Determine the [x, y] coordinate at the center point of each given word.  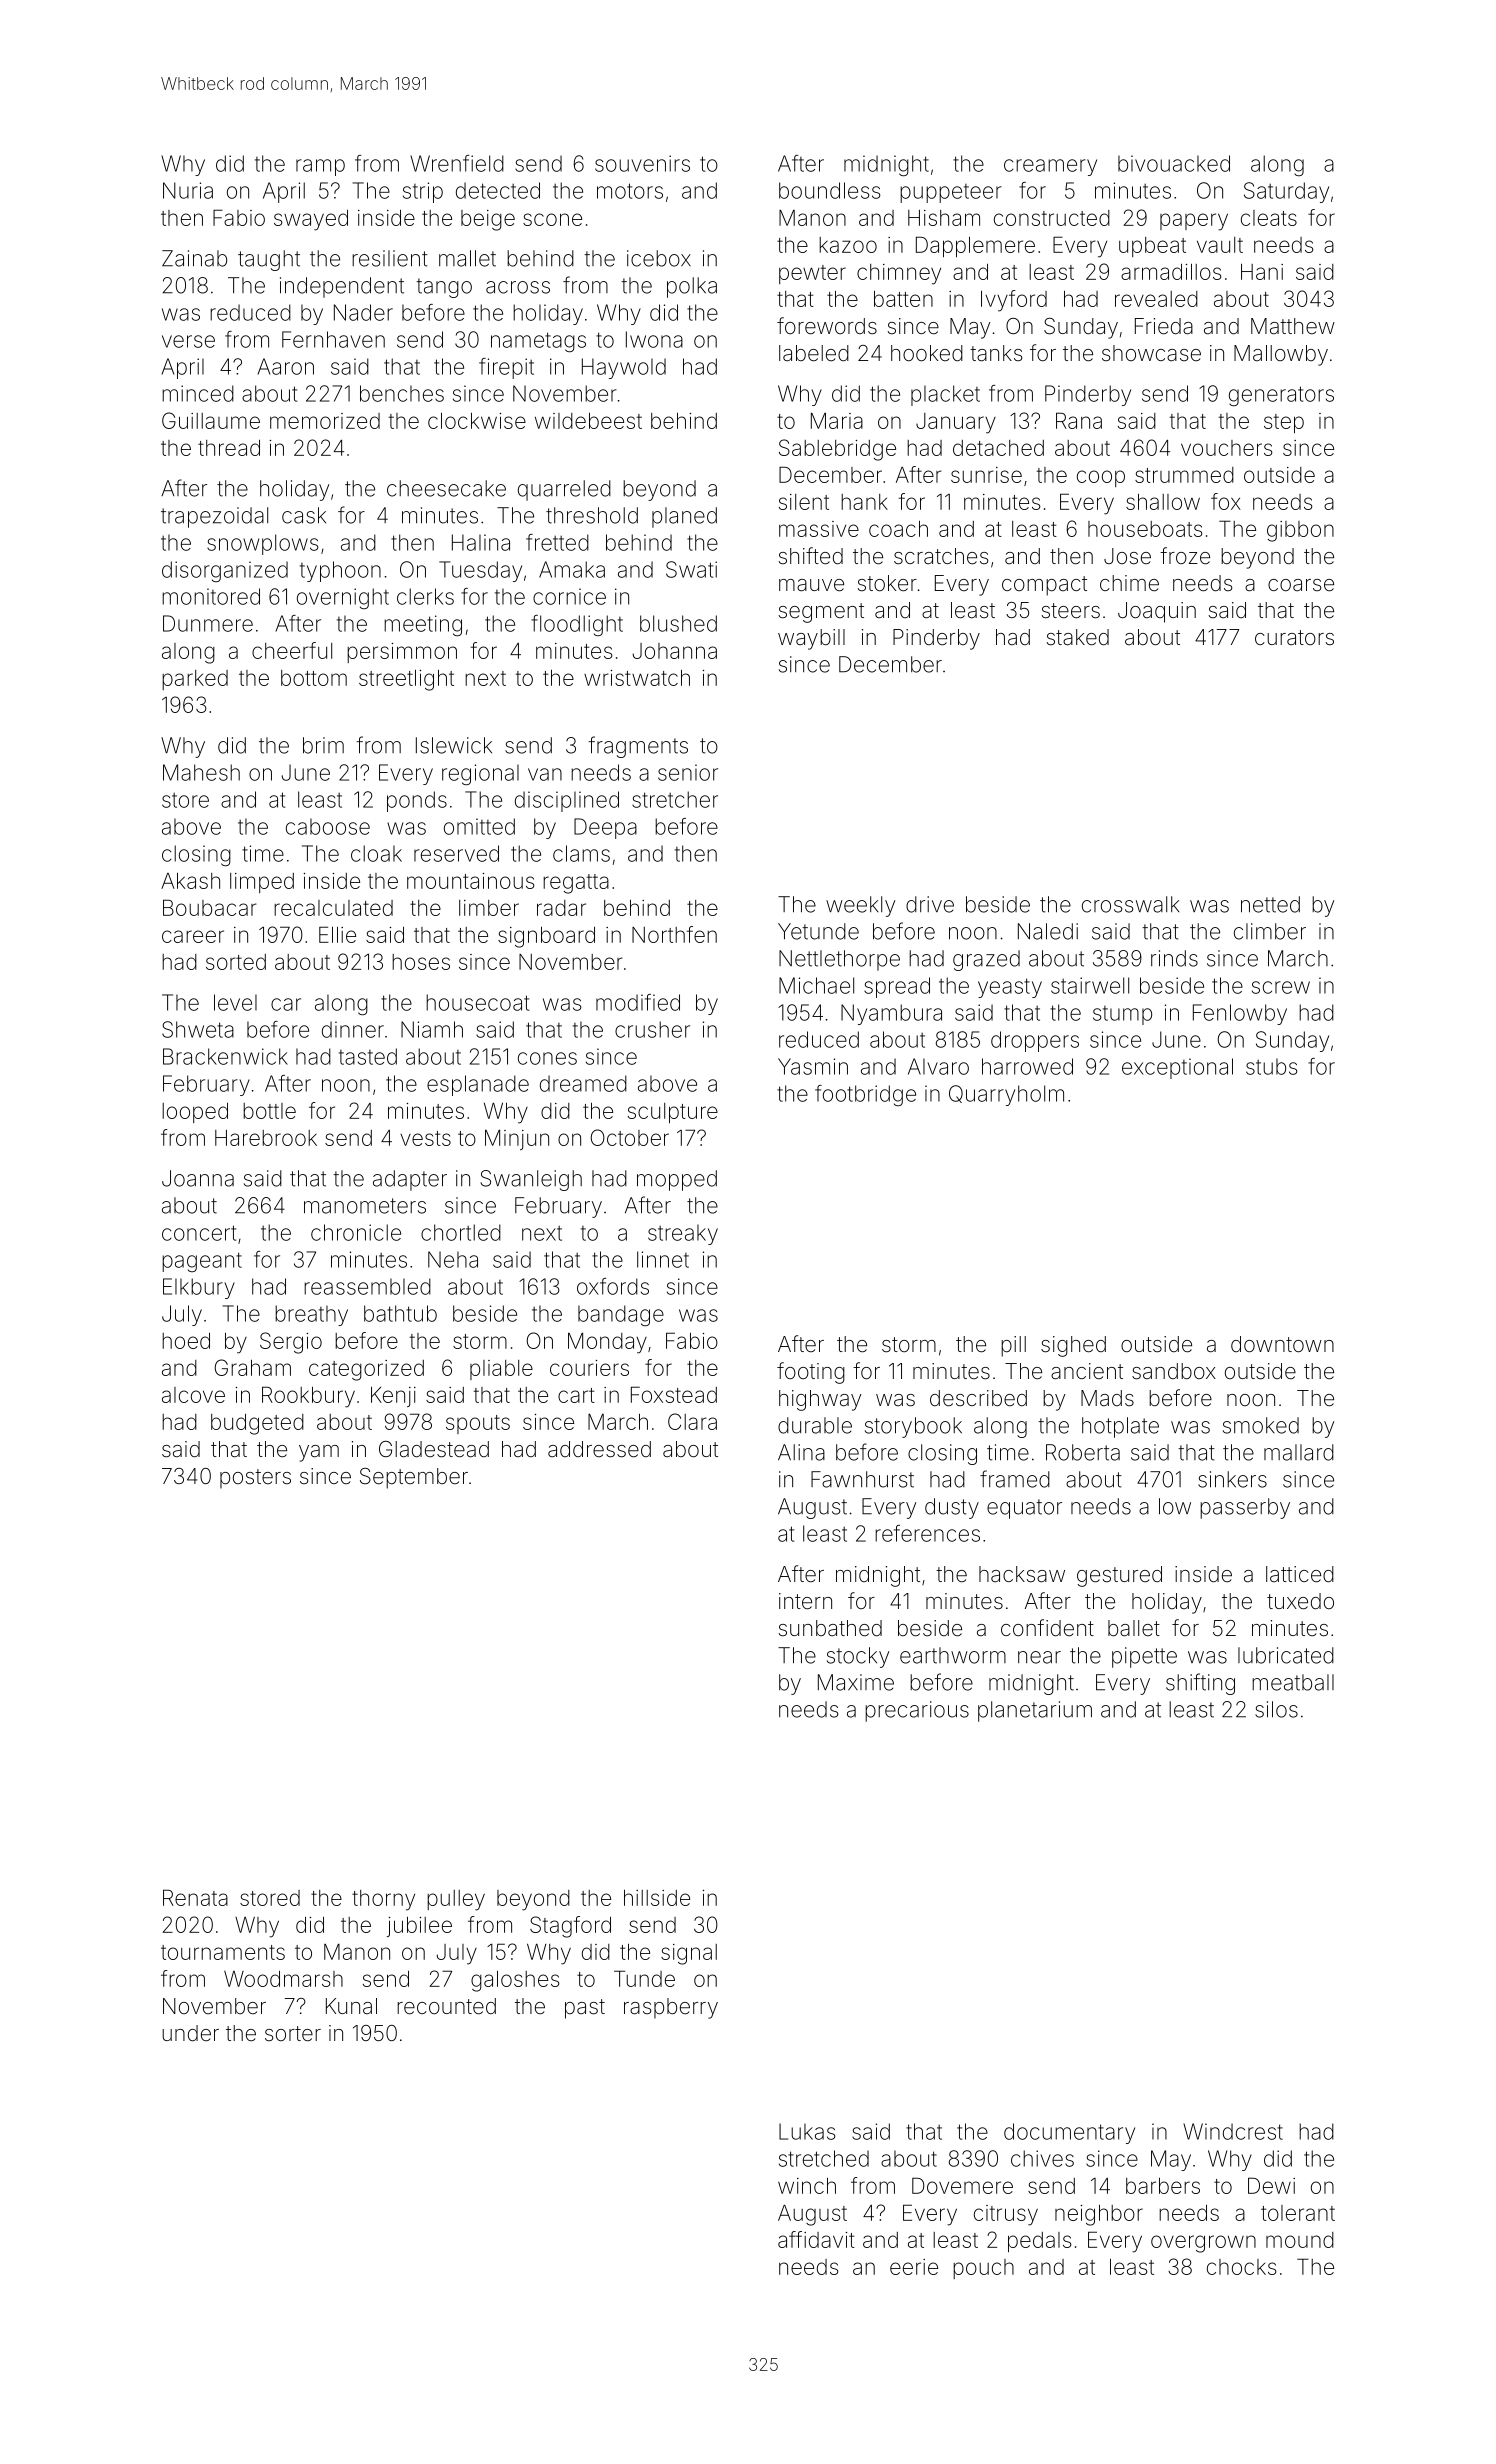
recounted [446, 2006]
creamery [1050, 167]
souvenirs [642, 163]
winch [807, 2186]
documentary [1069, 2133]
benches [402, 393]
